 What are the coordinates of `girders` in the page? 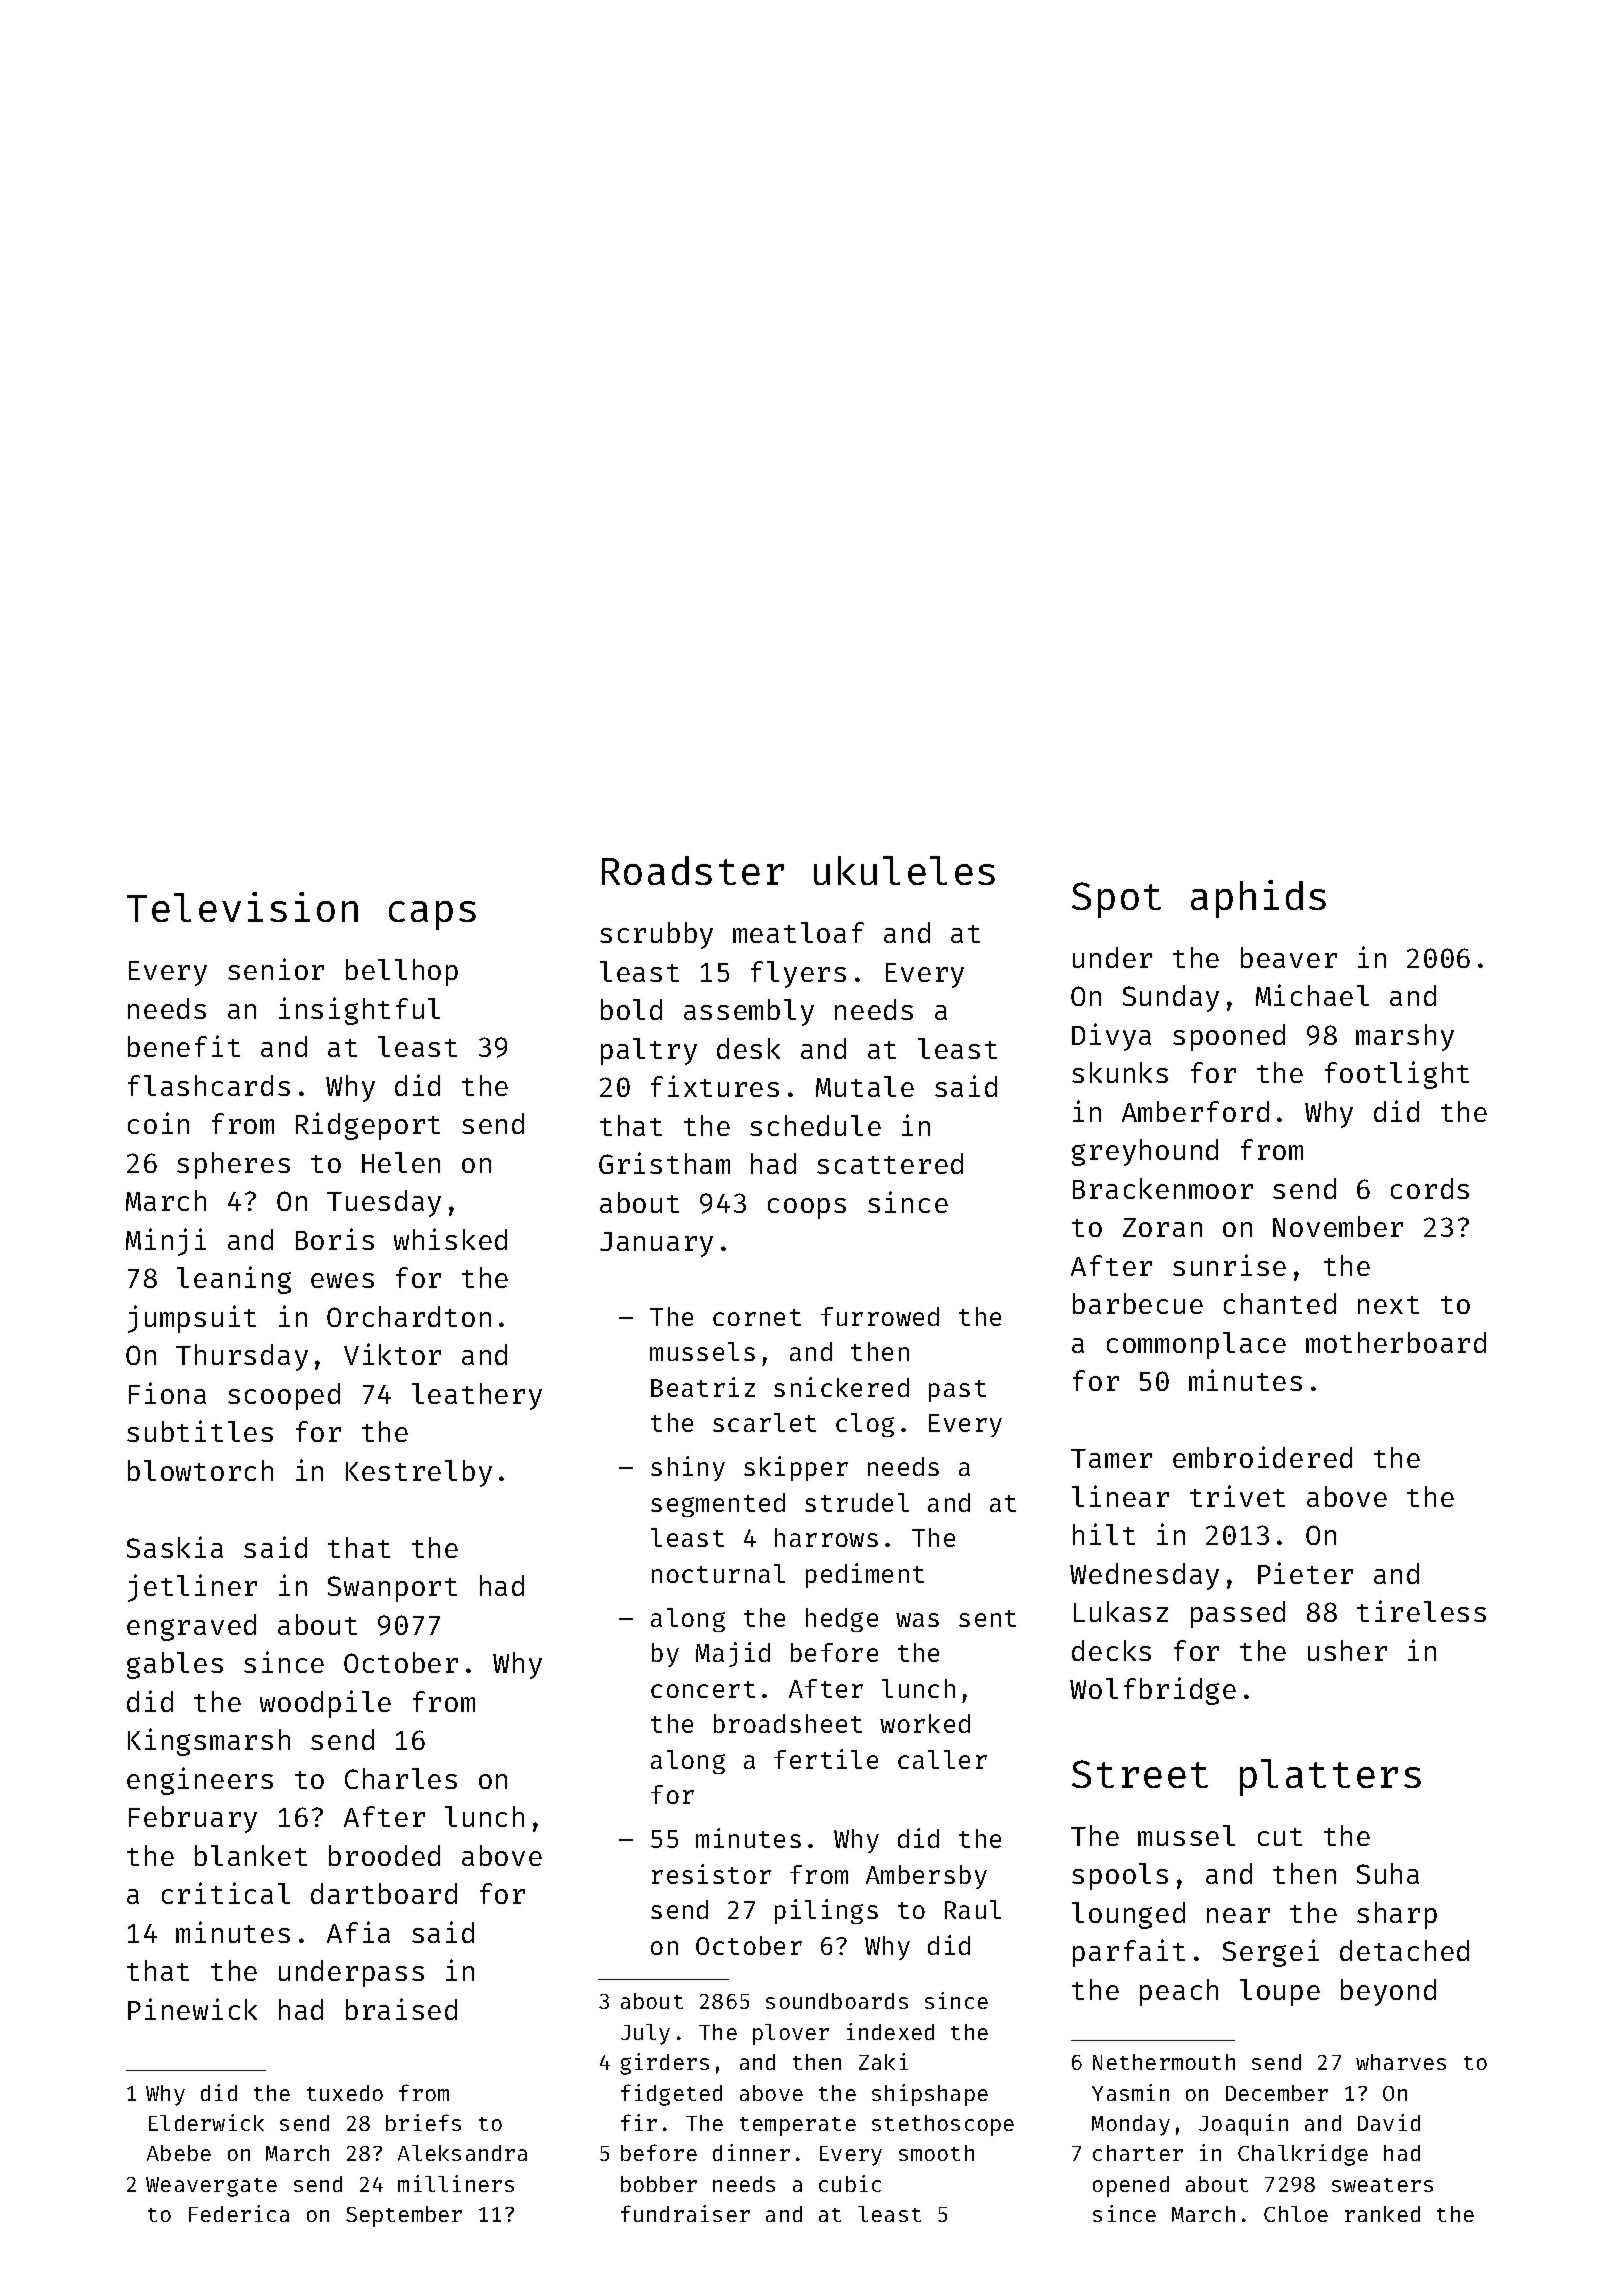 It's located at (664, 2064).
